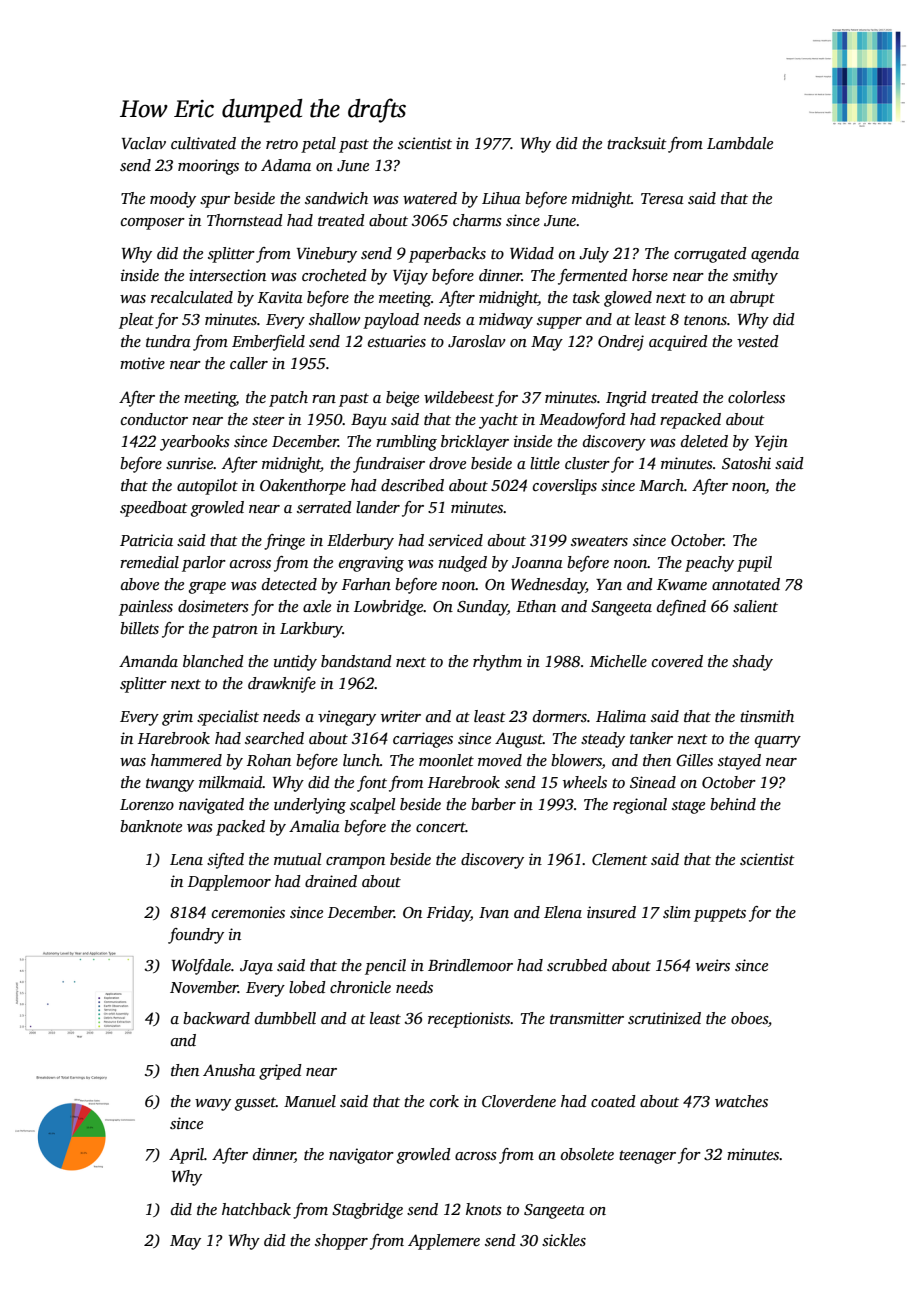 The height and width of the screenshot is (1308, 924). Describe the element at coordinates (609, 584) in the screenshot. I see `Yan` at that location.
